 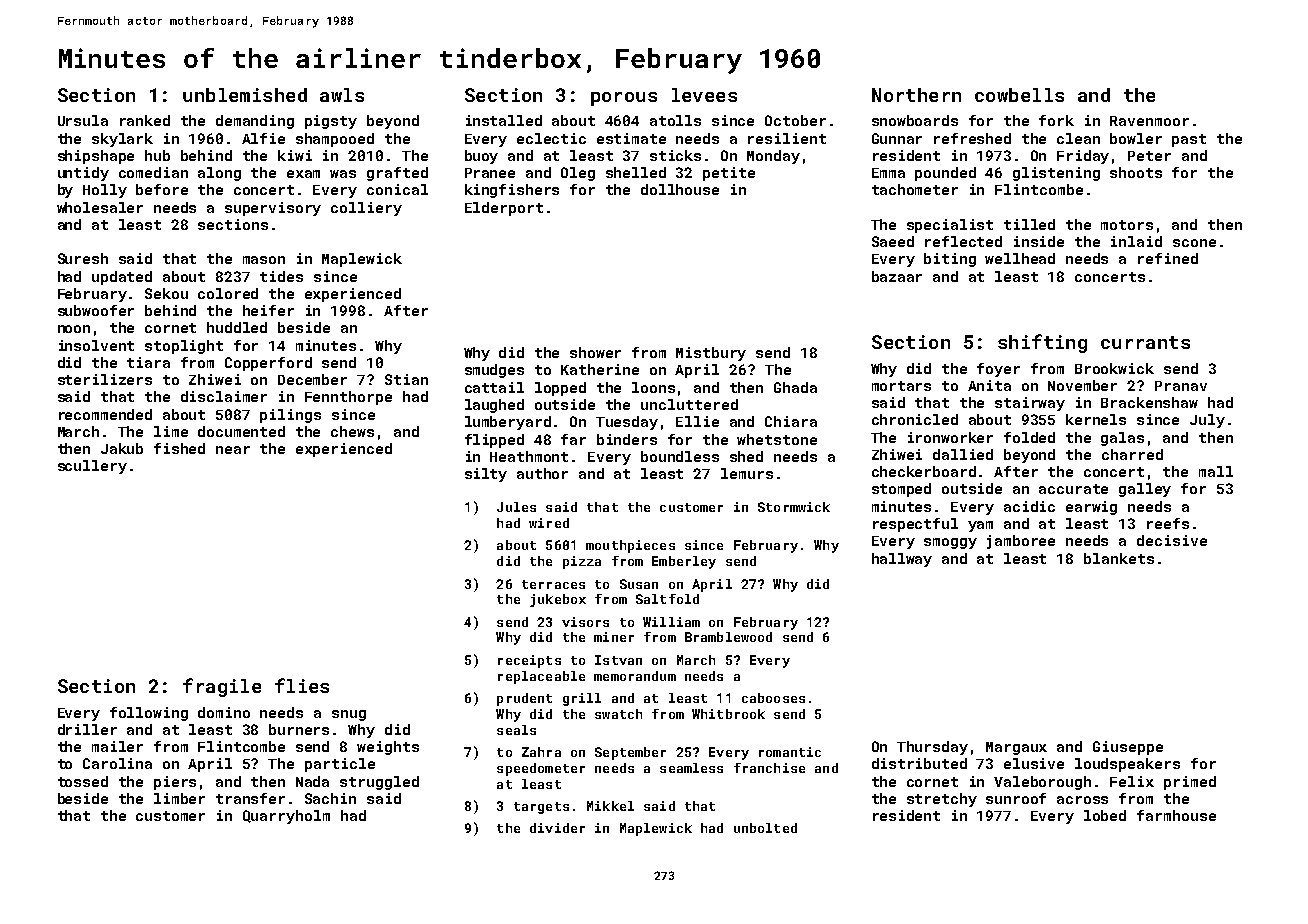 What do you see at coordinates (1029, 224) in the screenshot?
I see `tilled` at bounding box center [1029, 224].
